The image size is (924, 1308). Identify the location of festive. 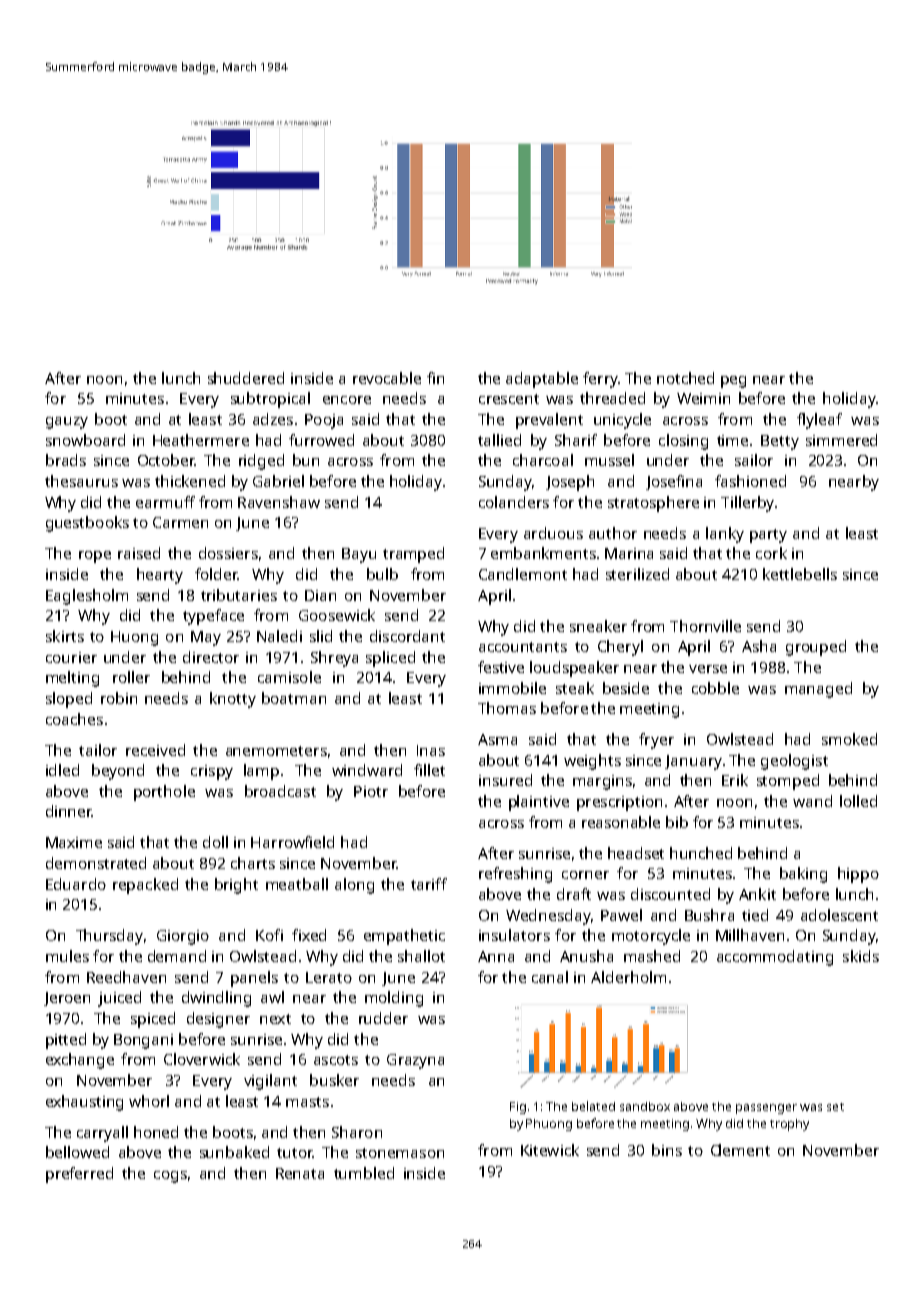
(501, 667).
